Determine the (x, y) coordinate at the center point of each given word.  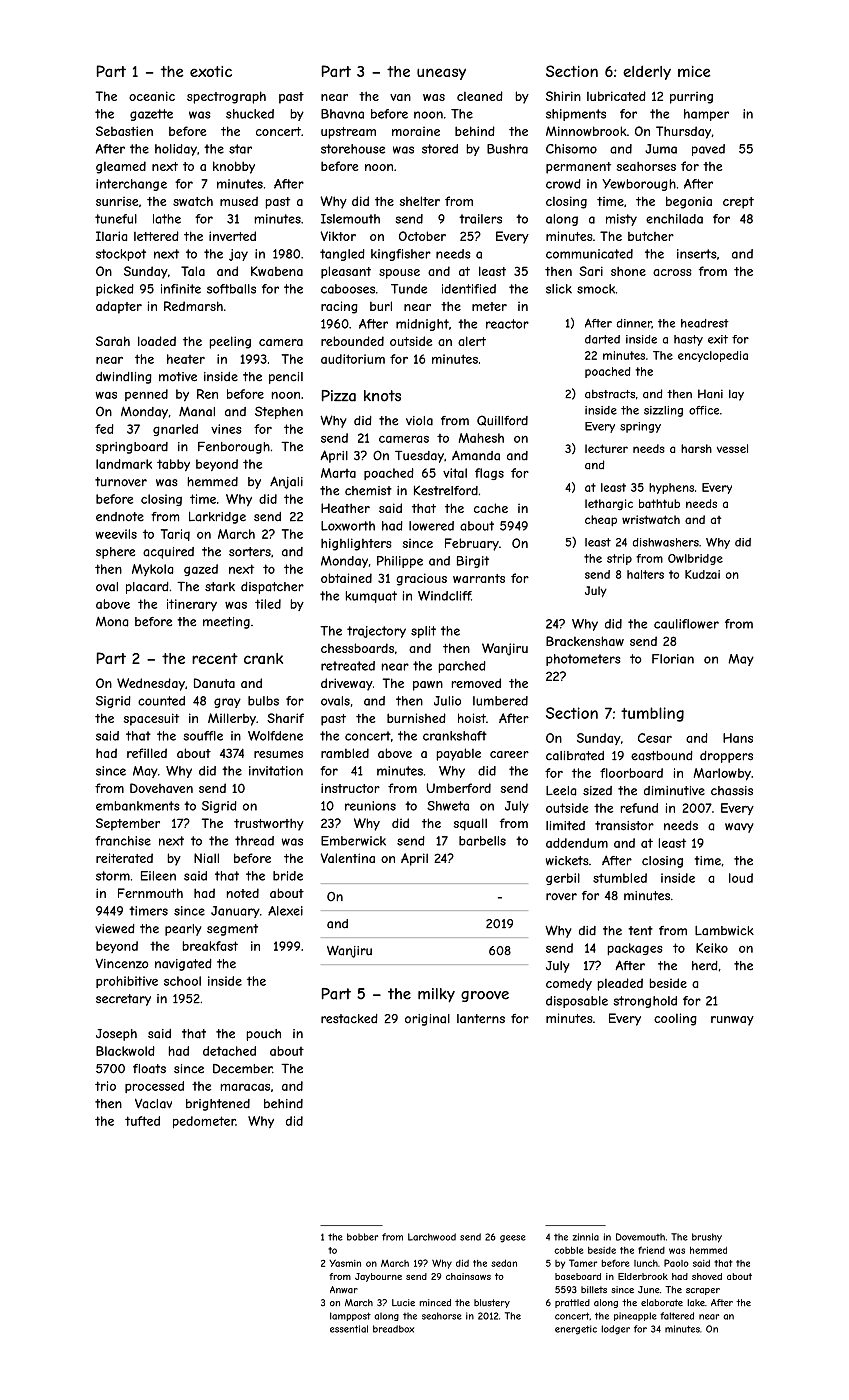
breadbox (393, 1329)
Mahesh (481, 438)
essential (349, 1329)
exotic (211, 71)
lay (736, 395)
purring (691, 98)
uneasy (441, 74)
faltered (677, 1316)
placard (147, 588)
